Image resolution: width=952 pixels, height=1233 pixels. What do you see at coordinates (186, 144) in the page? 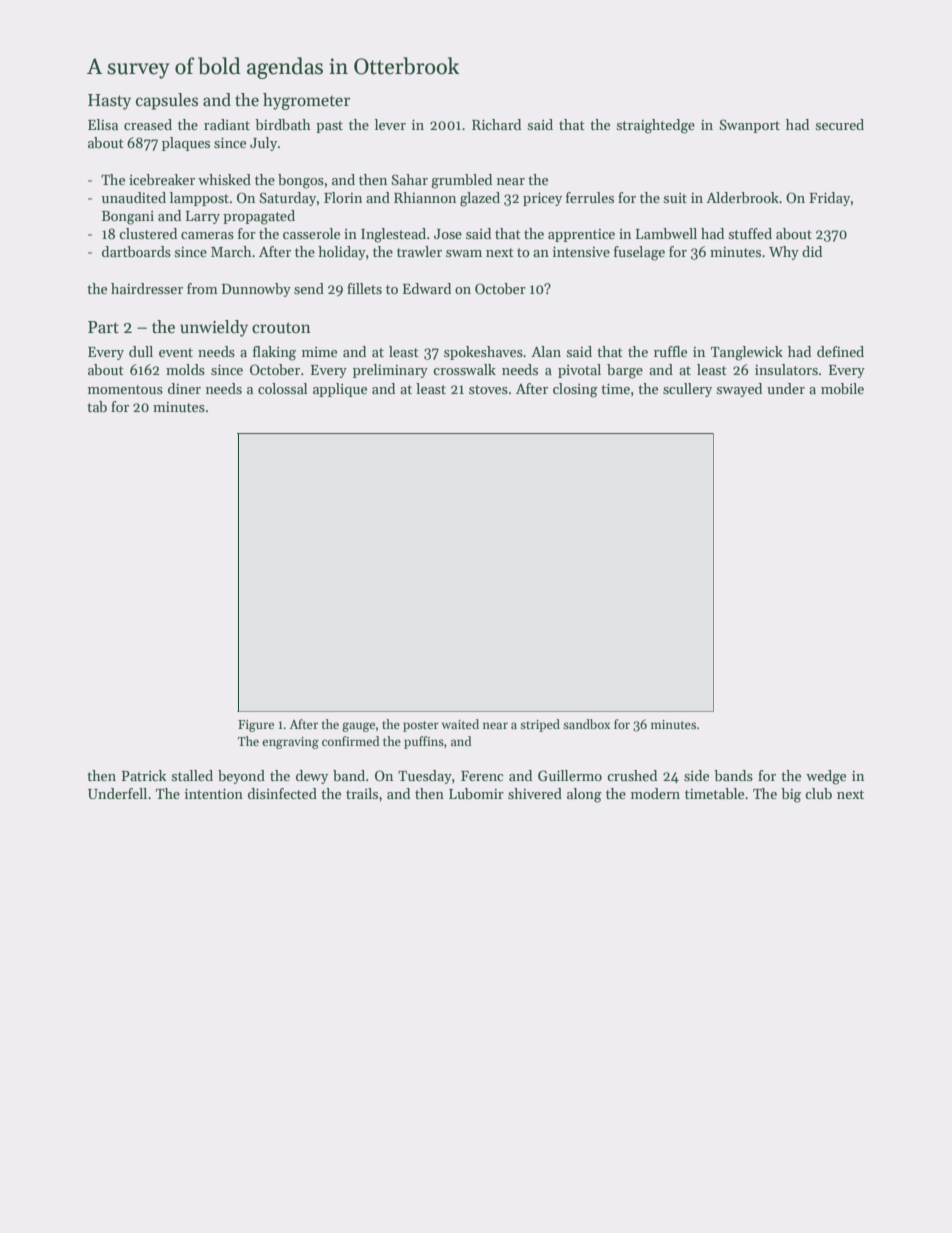
I see `plaques` at bounding box center [186, 144].
